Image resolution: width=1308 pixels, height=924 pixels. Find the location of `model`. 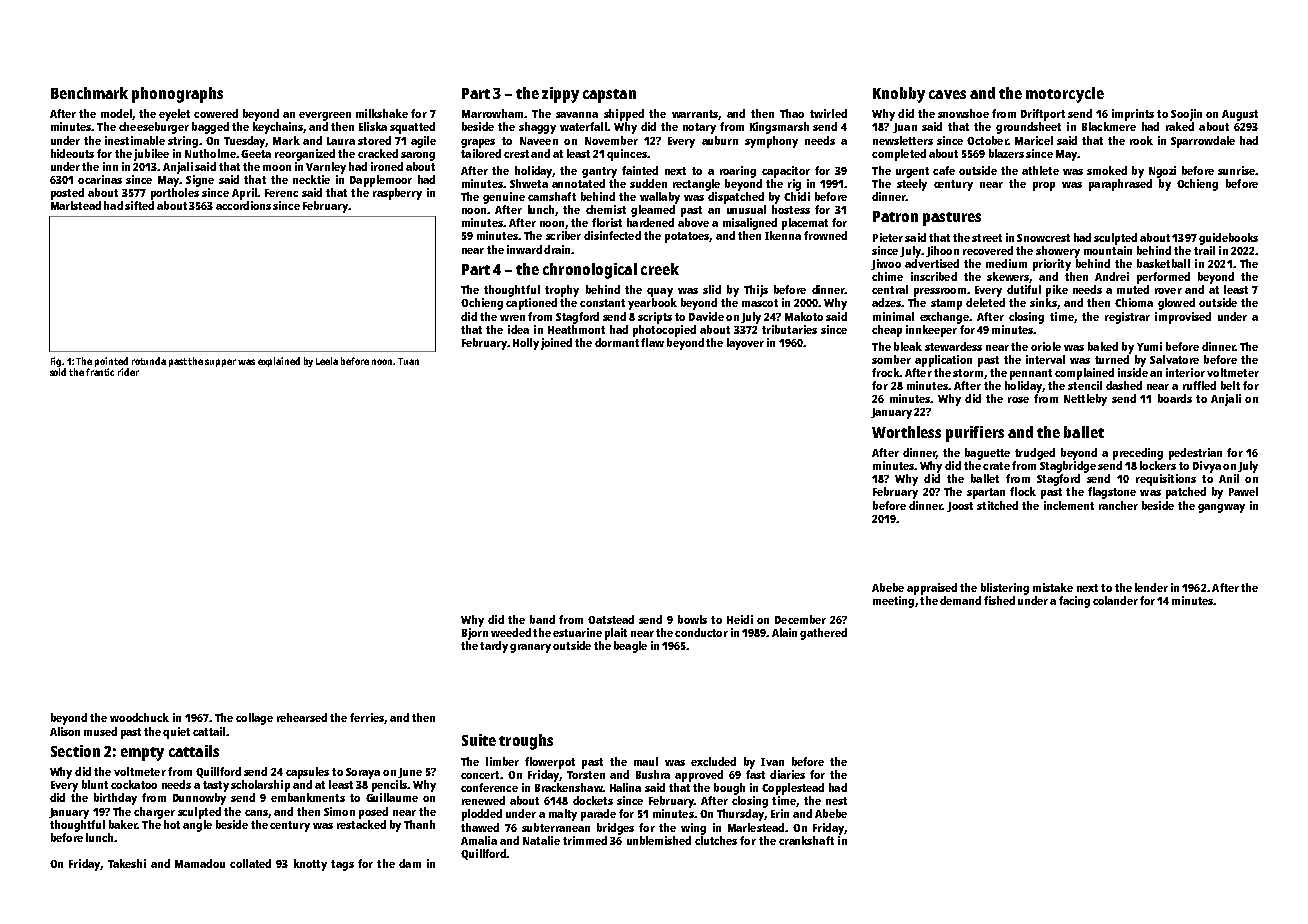

model is located at coordinates (116, 113).
